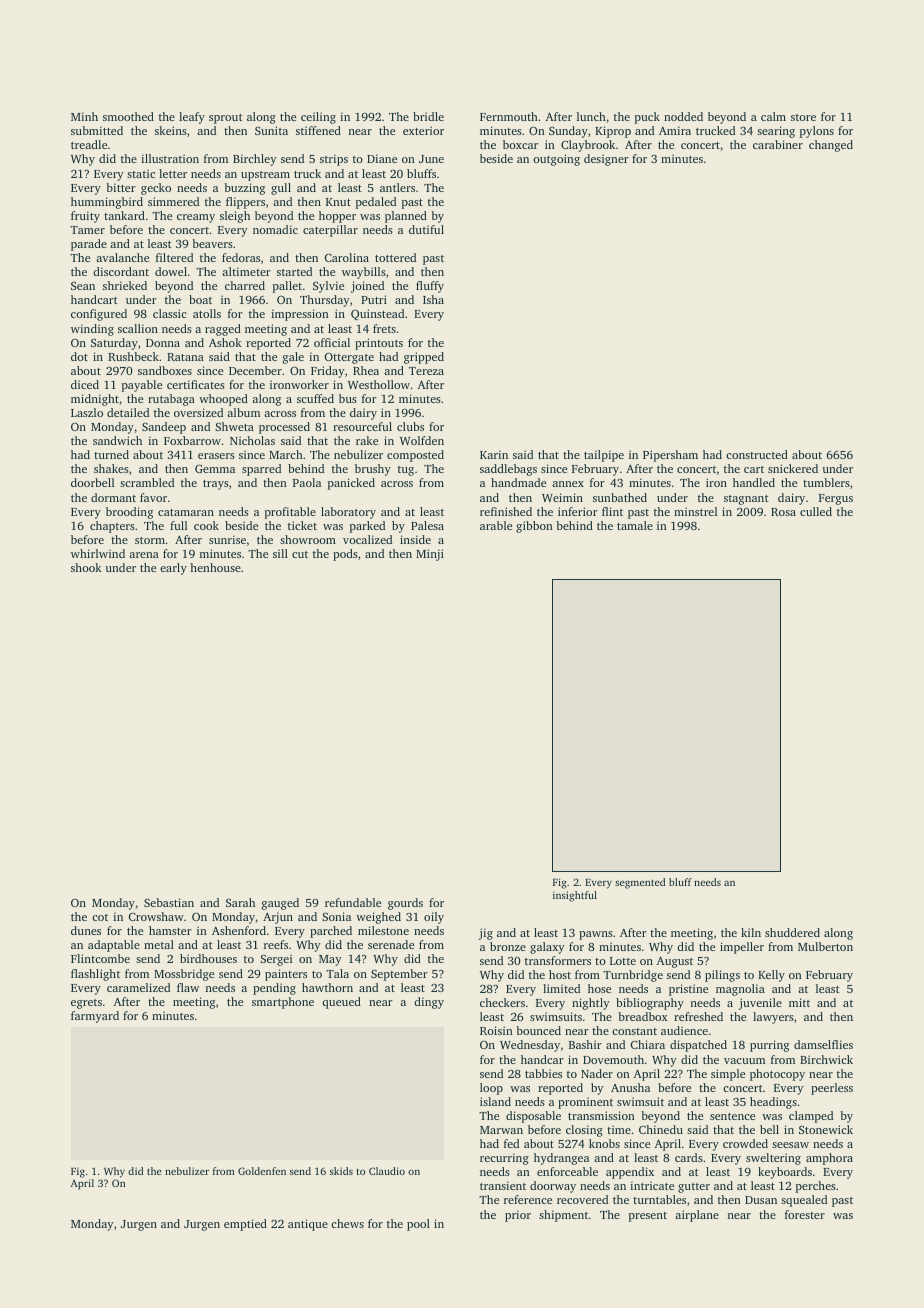 The width and height of the screenshot is (924, 1308). What do you see at coordinates (773, 1018) in the screenshot?
I see `lawyers` at bounding box center [773, 1018].
